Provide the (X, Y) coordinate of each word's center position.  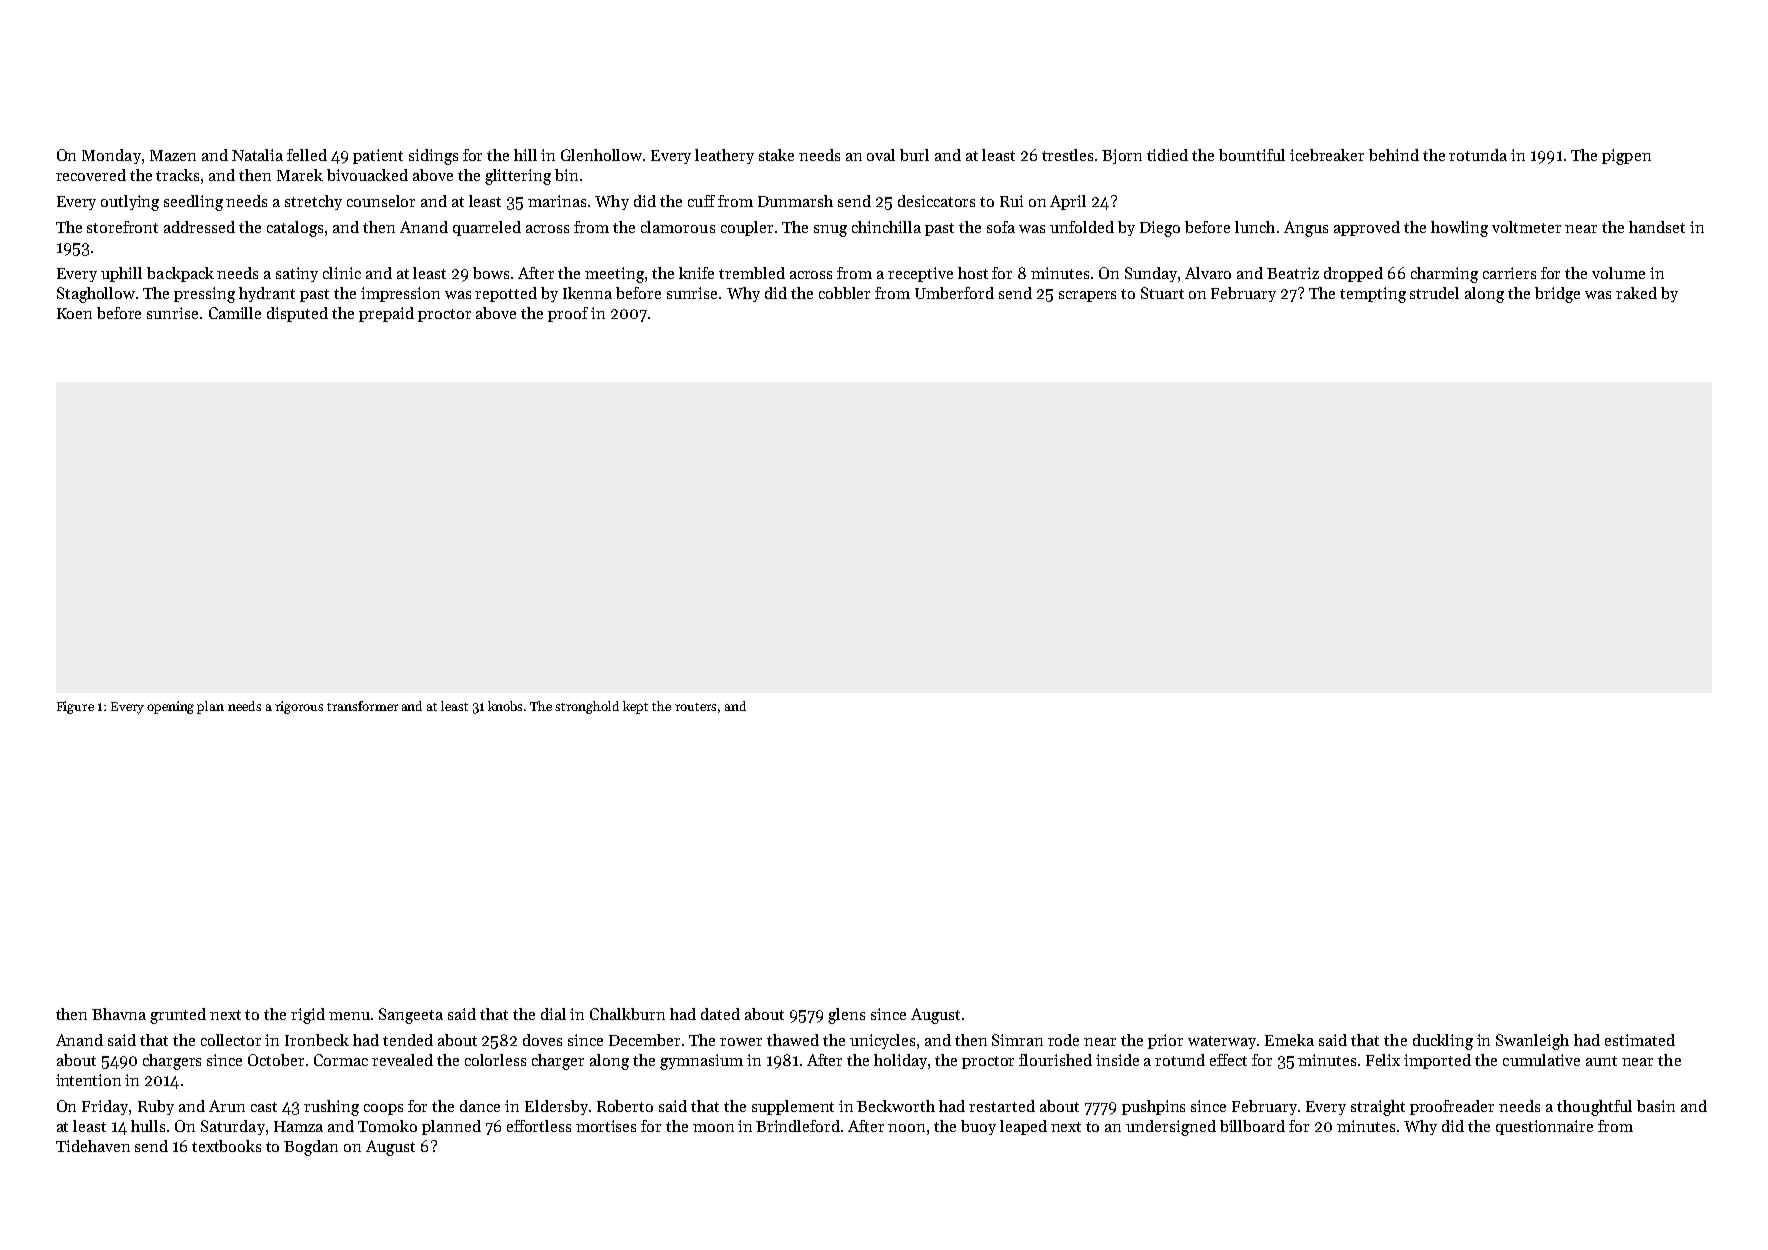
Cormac (341, 1060)
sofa (1001, 227)
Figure (75, 707)
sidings (433, 157)
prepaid (386, 314)
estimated (1640, 1040)
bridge (1557, 295)
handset (1657, 227)
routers (695, 707)
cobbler (844, 293)
